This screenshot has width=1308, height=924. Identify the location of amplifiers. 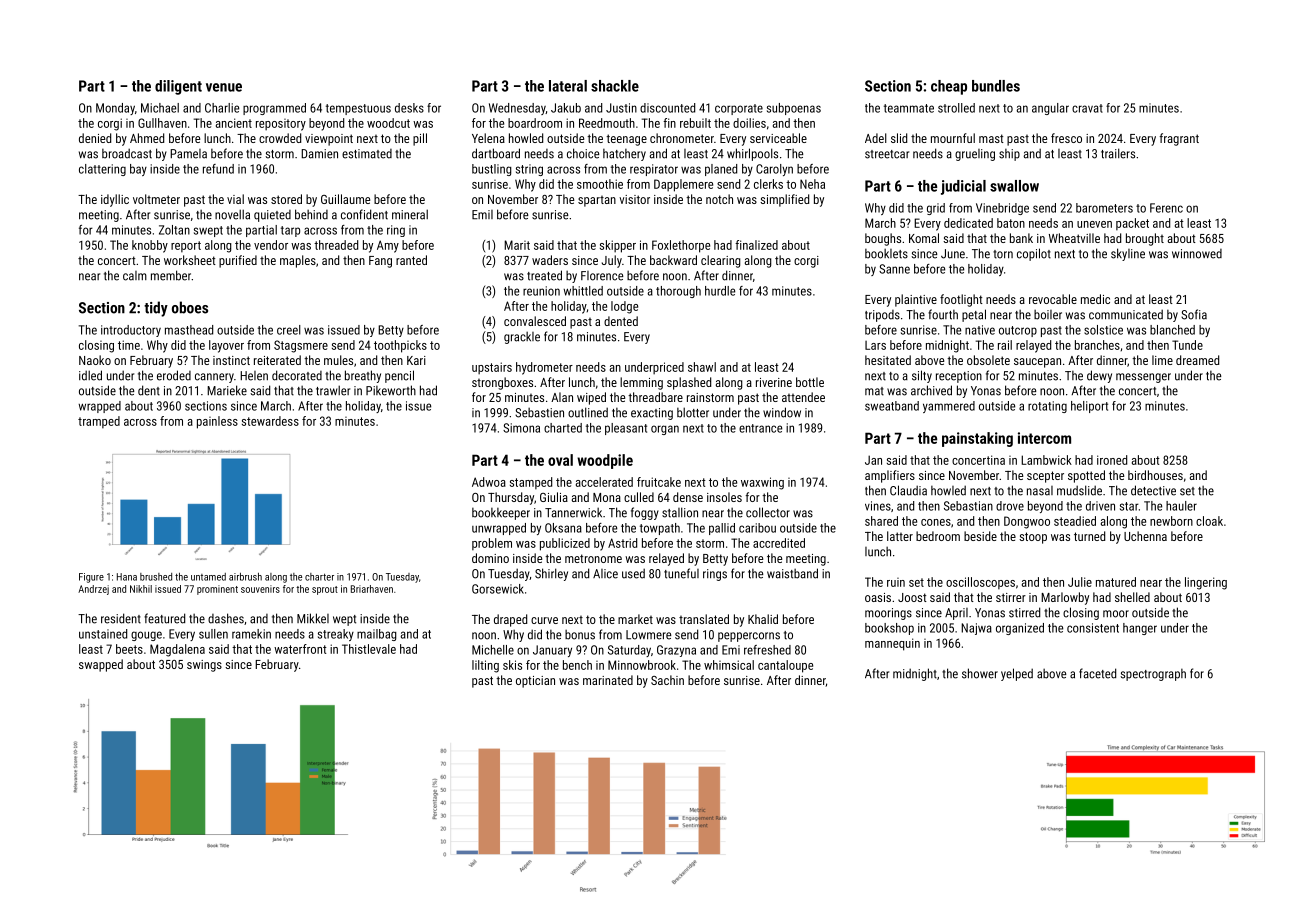
(890, 476).
